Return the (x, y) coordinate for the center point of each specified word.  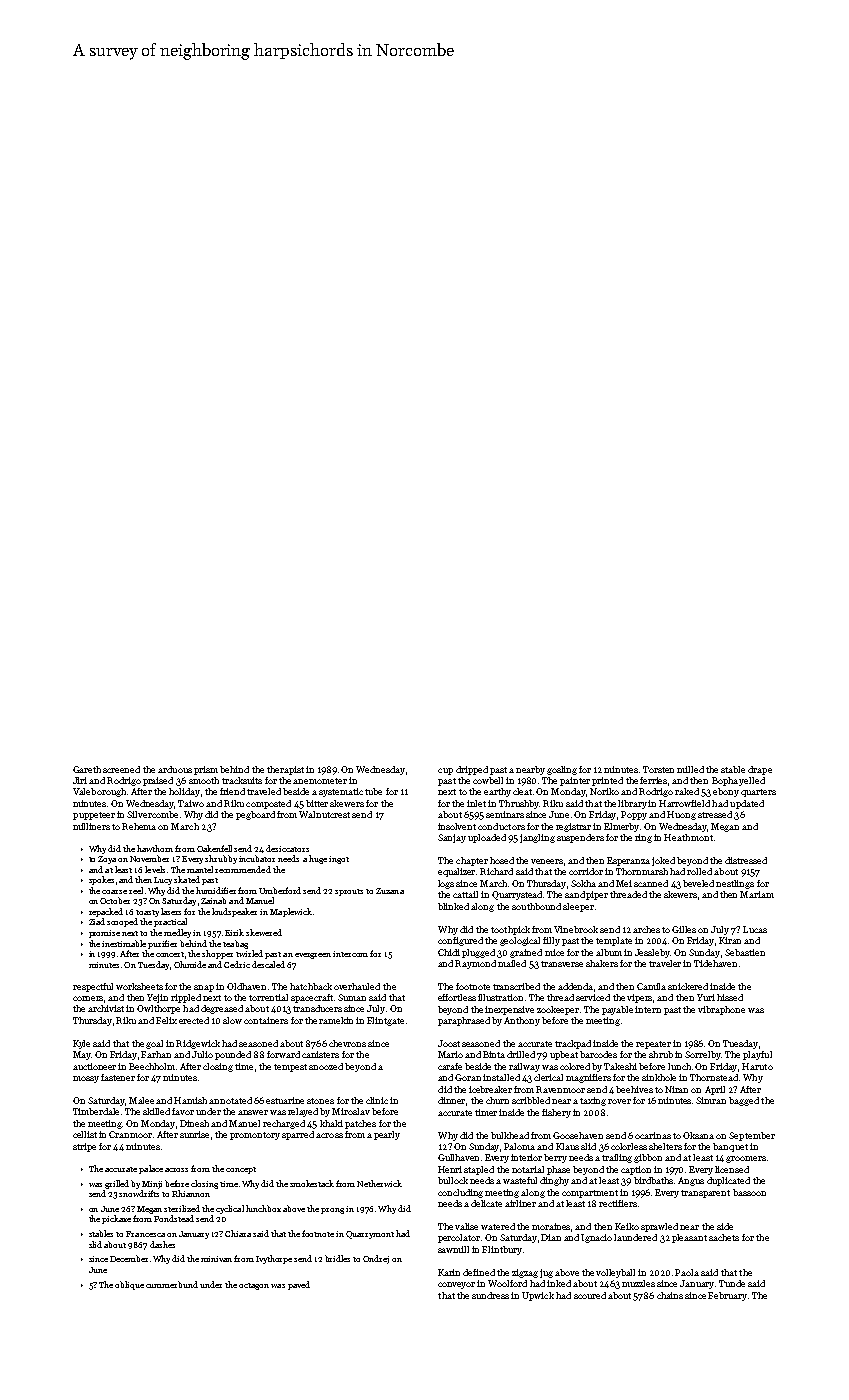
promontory (255, 1136)
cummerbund (172, 1284)
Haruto (757, 1066)
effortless (457, 997)
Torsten (658, 769)
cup (445, 771)
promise (104, 934)
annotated (230, 1100)
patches (360, 1124)
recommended (243, 869)
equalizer (456, 872)
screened (121, 769)
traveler (665, 963)
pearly (387, 1135)
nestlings (735, 884)
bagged (744, 1101)
